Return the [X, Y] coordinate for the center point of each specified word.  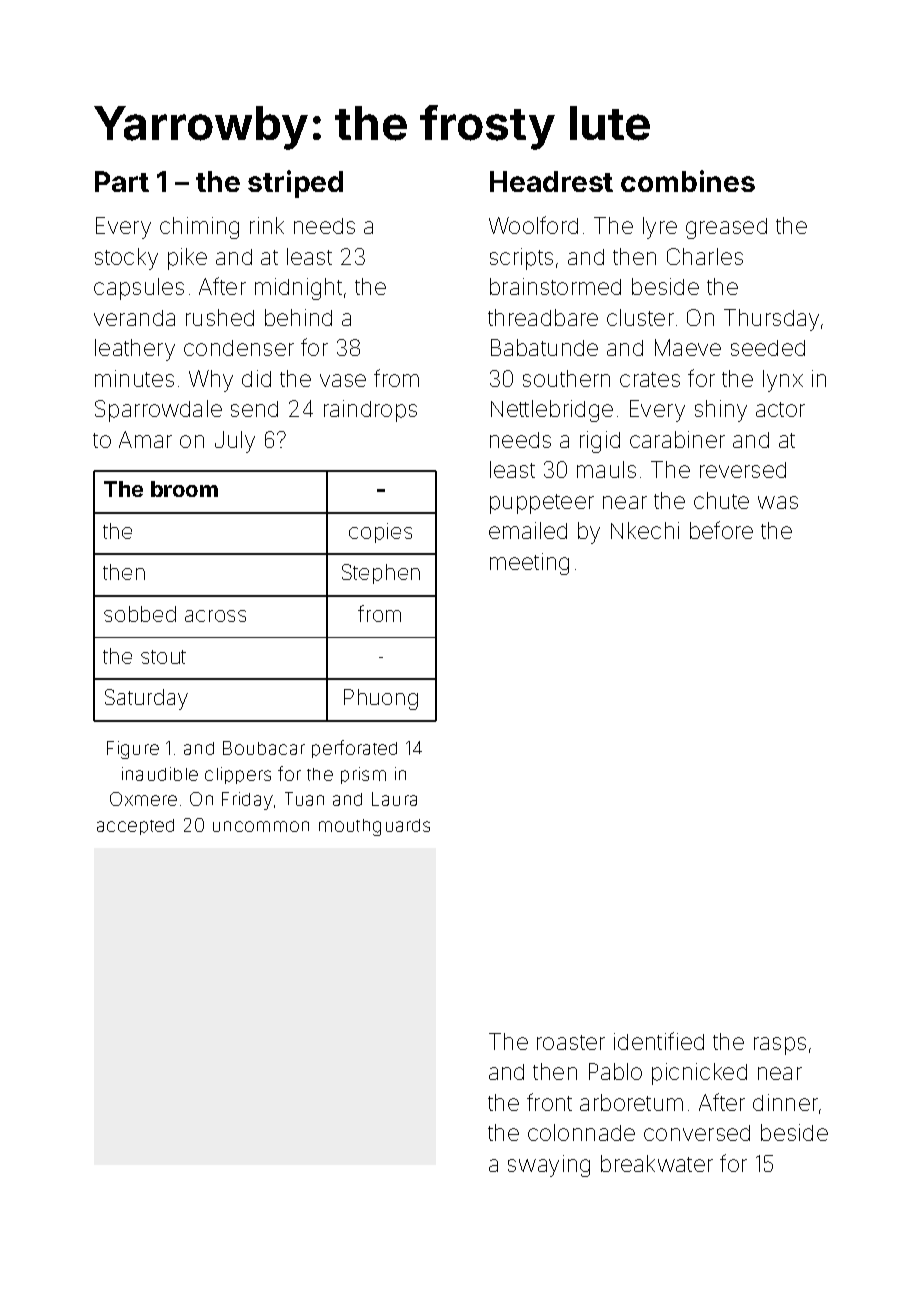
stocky [126, 259]
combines [688, 181]
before [721, 530]
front [549, 1102]
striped [295, 184]
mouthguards [374, 827]
